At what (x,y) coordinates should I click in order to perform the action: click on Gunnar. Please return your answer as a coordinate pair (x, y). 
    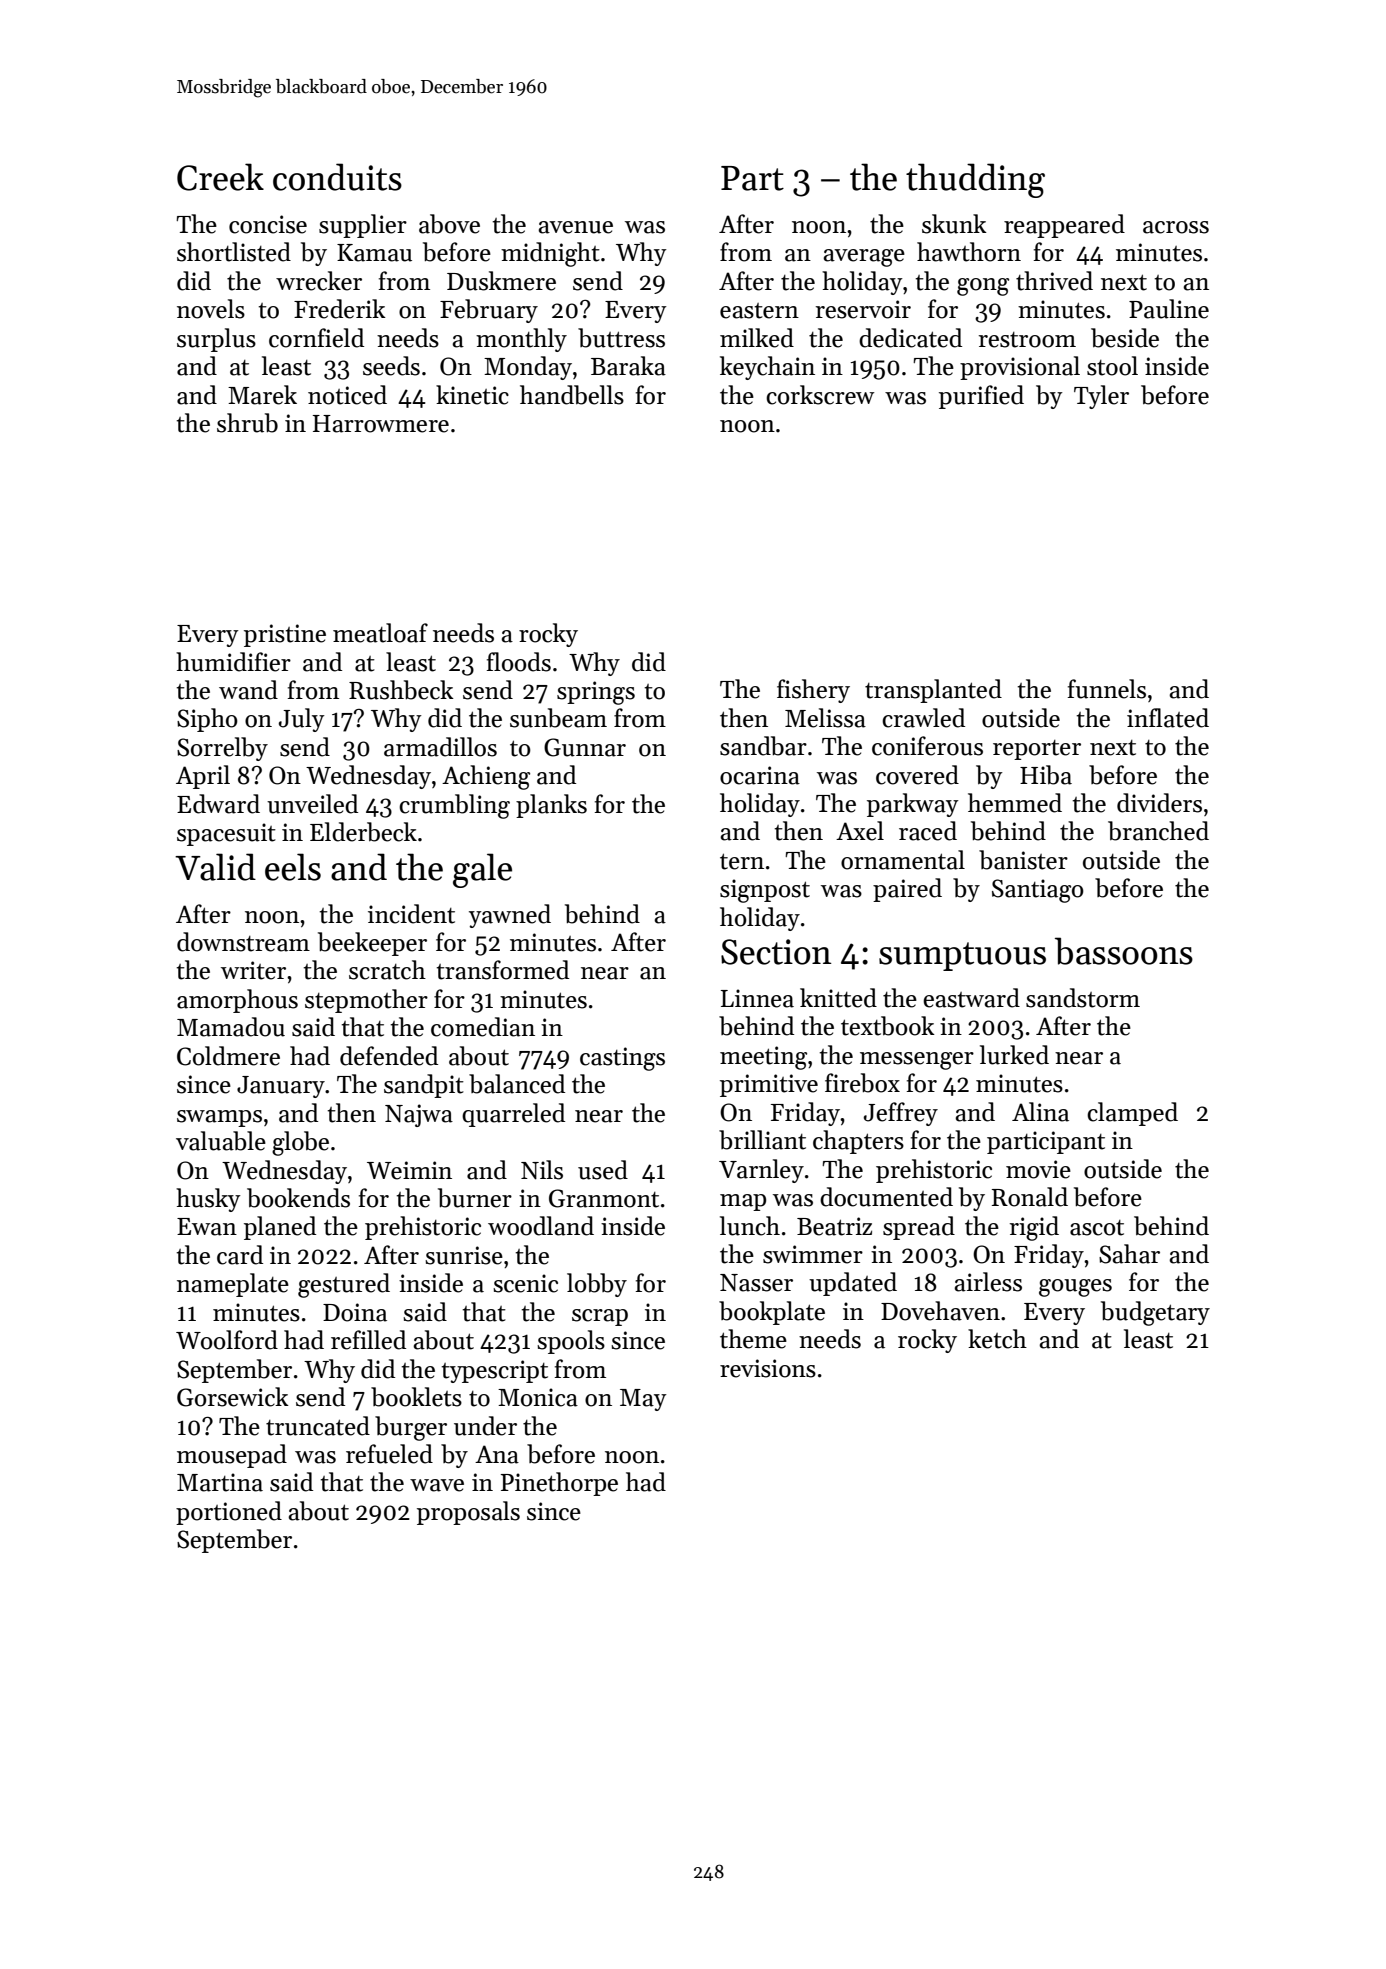
    Looking at the image, I should click on (585, 747).
